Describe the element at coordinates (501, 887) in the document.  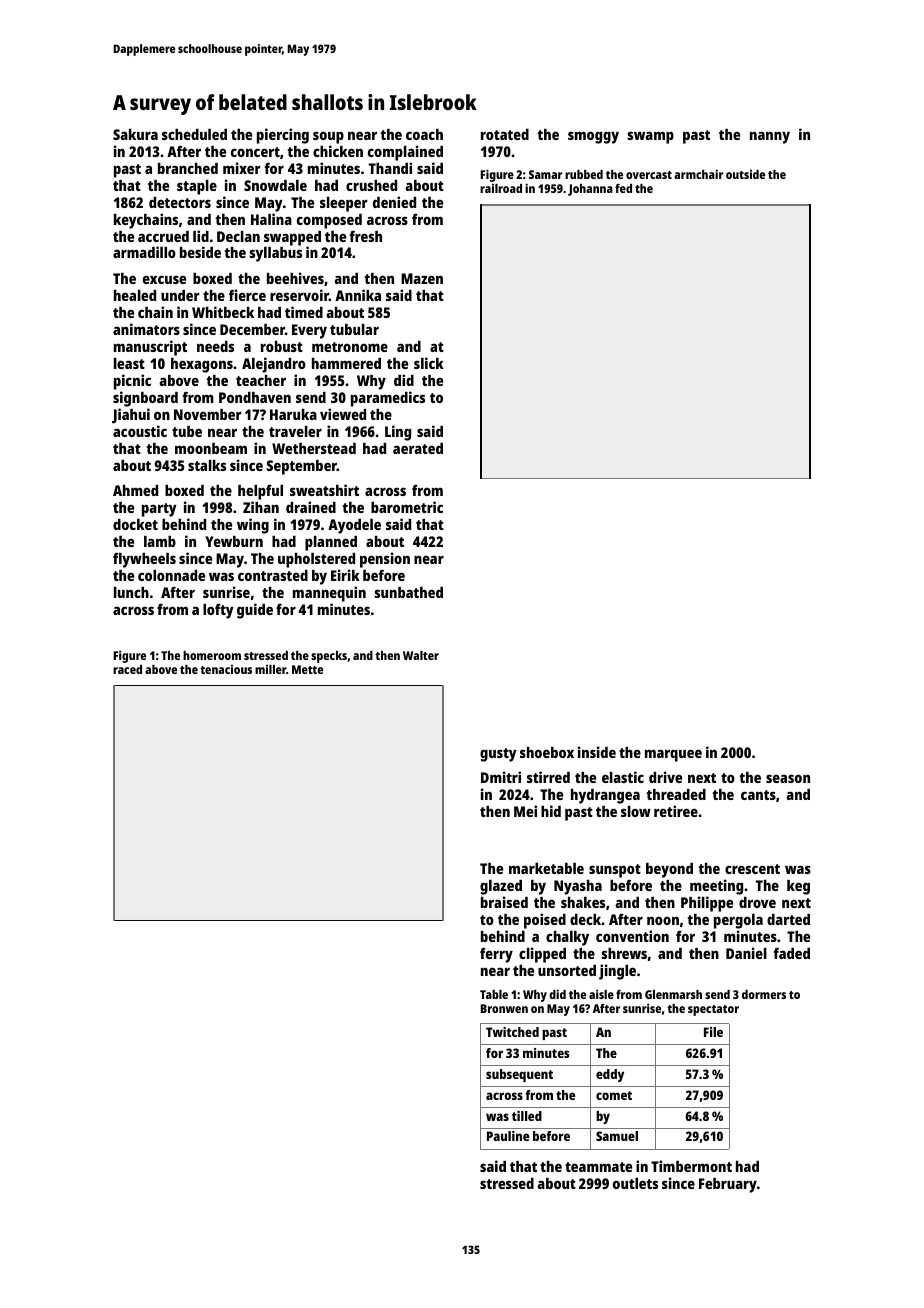
I see `glazed` at that location.
